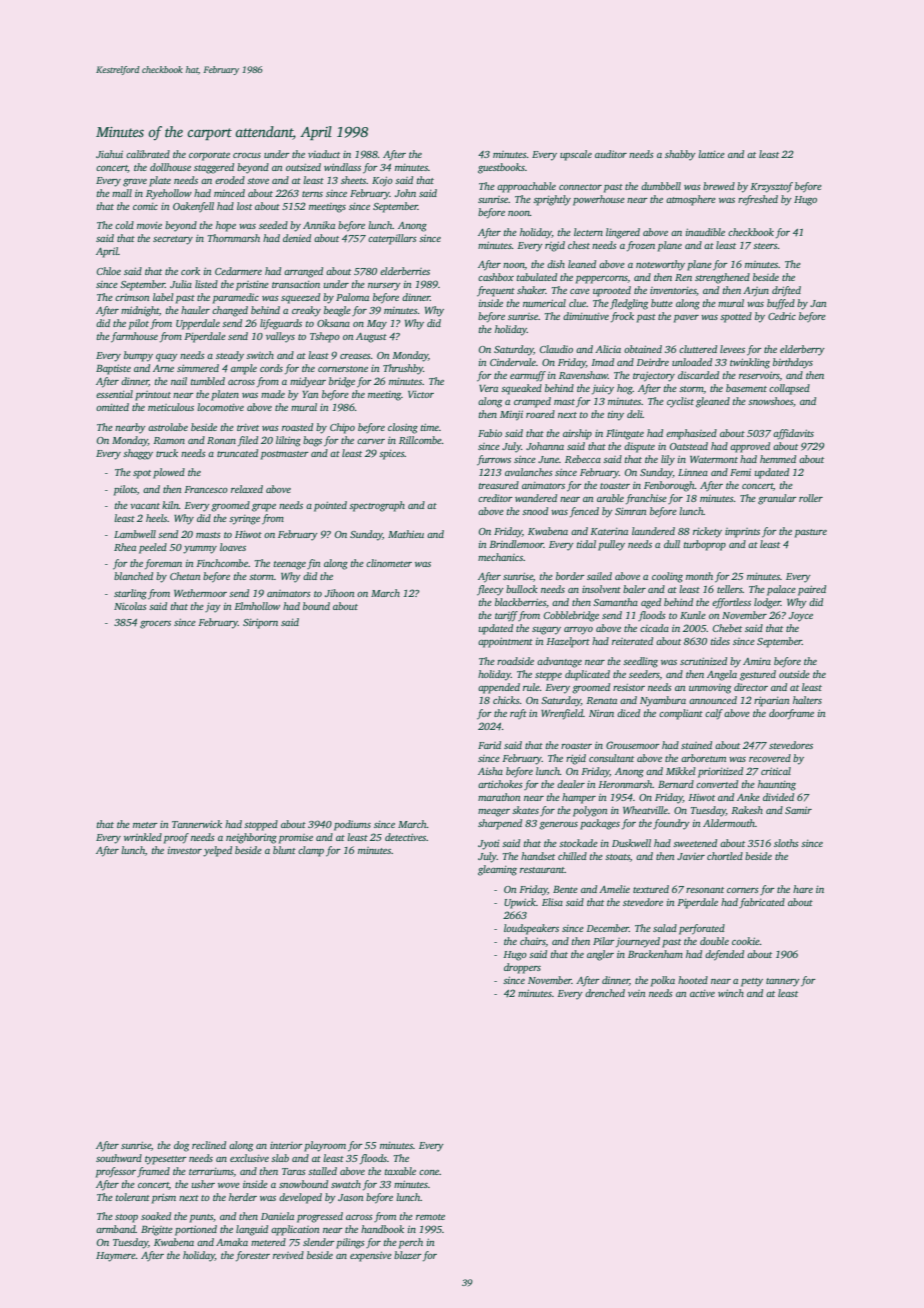  Describe the element at coordinates (405, 193) in the screenshot. I see `John` at that location.
